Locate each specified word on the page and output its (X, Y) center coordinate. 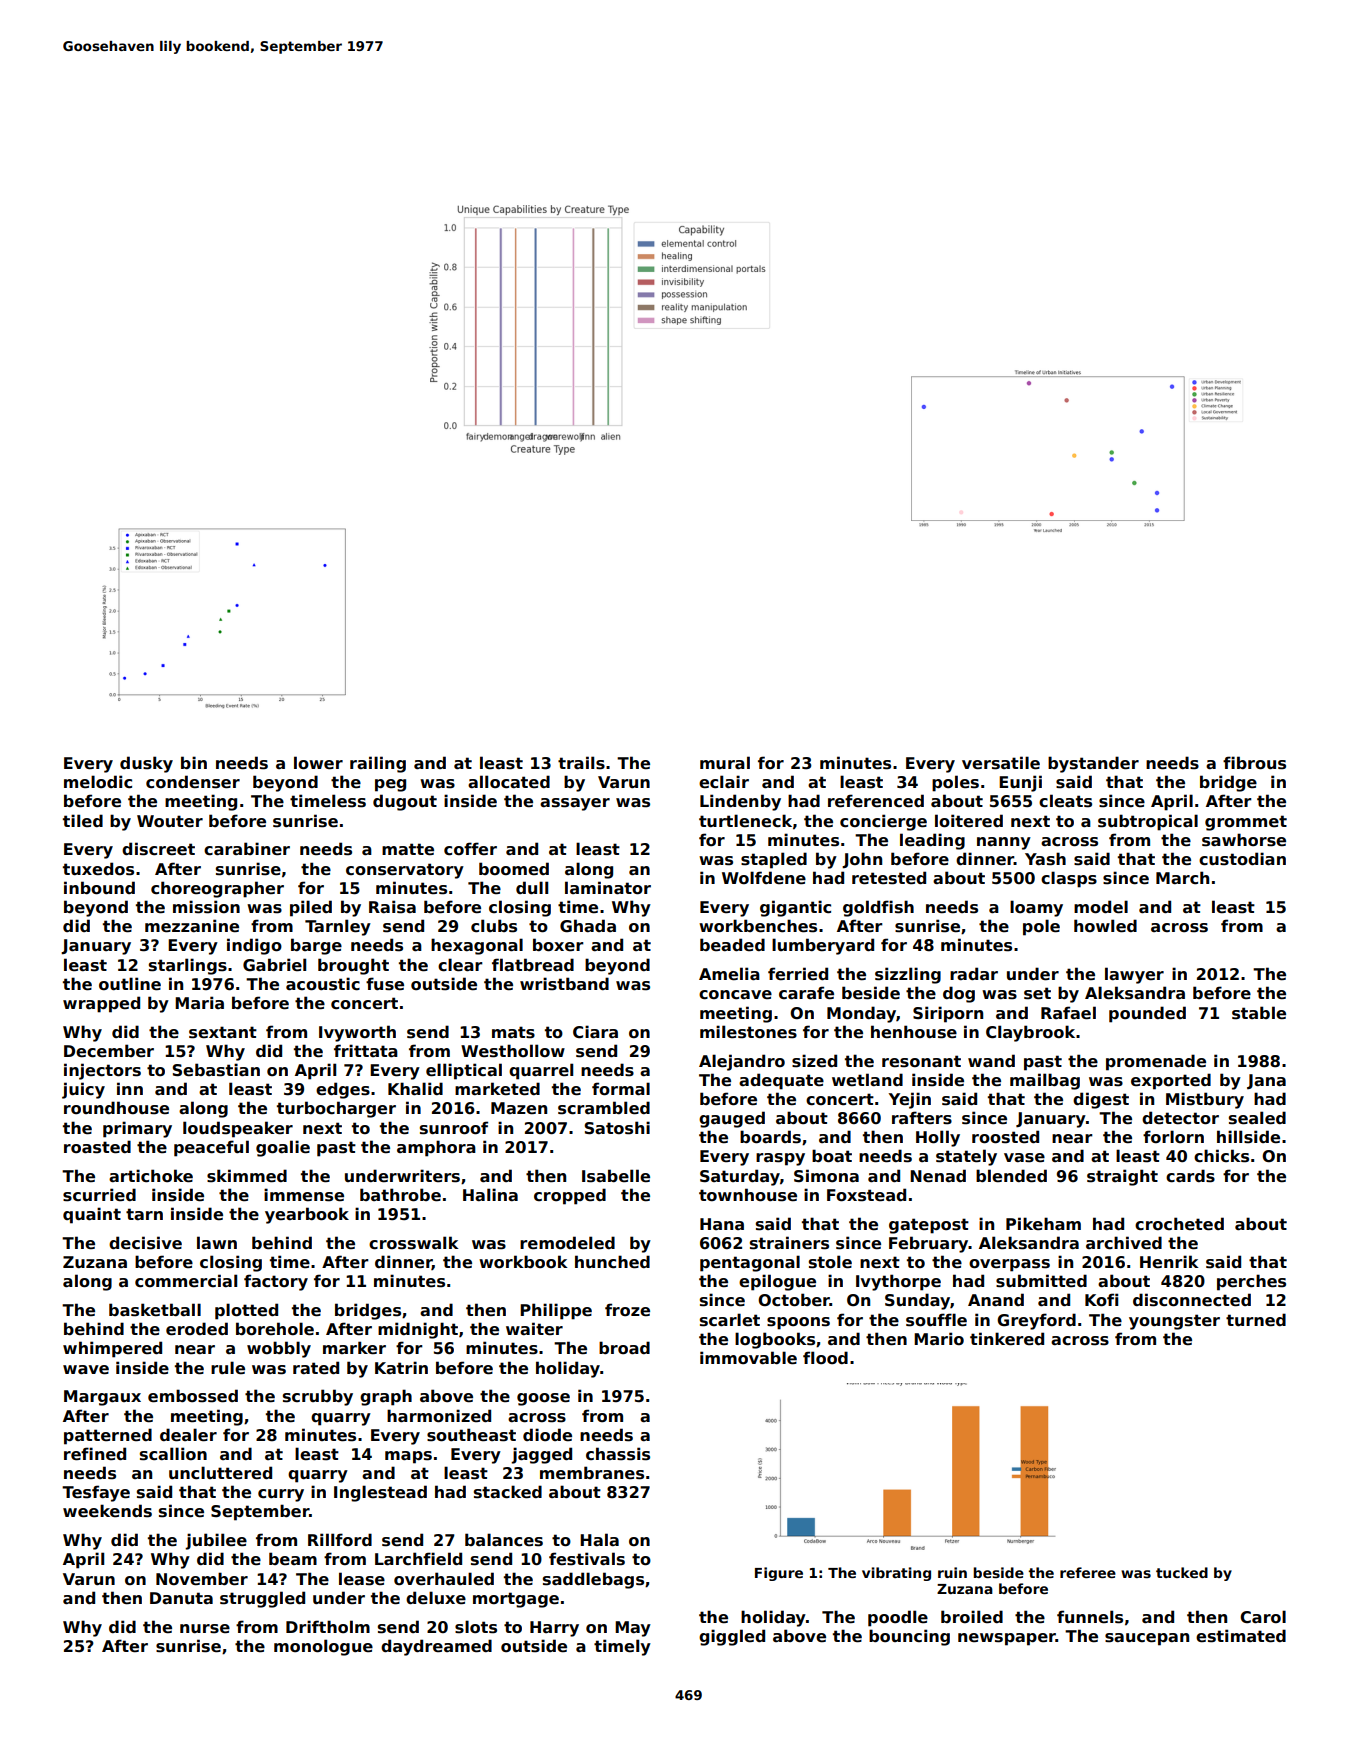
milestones (748, 1032)
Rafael (1068, 1013)
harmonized (439, 1416)
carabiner (247, 849)
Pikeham (1043, 1224)
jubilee (216, 1541)
